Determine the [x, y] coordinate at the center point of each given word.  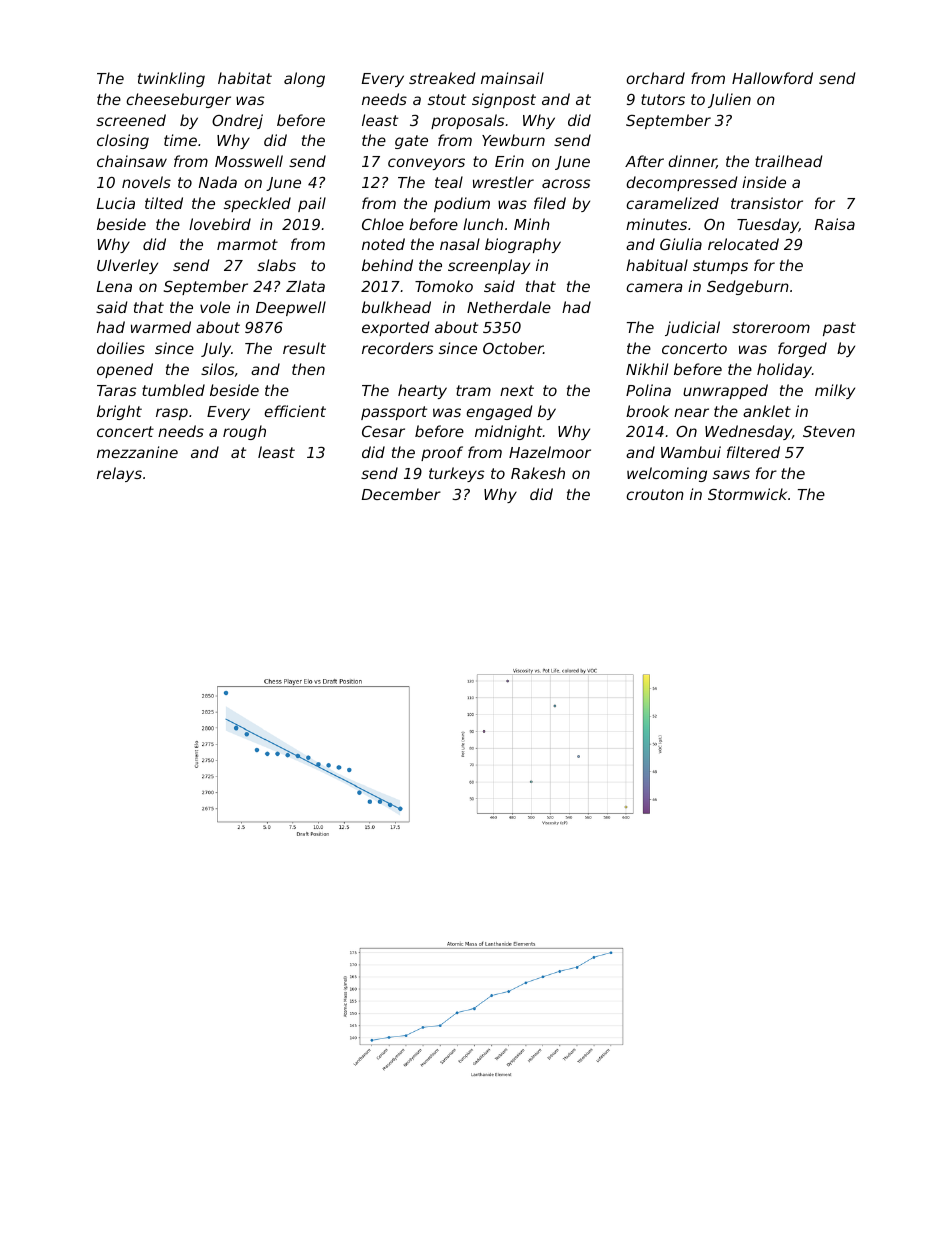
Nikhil [647, 369]
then [308, 369]
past [839, 329]
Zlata [305, 286]
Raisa [835, 224]
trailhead [789, 161]
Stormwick [747, 494]
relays [119, 474]
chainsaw [132, 161]
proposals [467, 121]
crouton [655, 494]
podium [462, 204]
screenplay [489, 266]
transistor [767, 203]
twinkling [171, 79]
